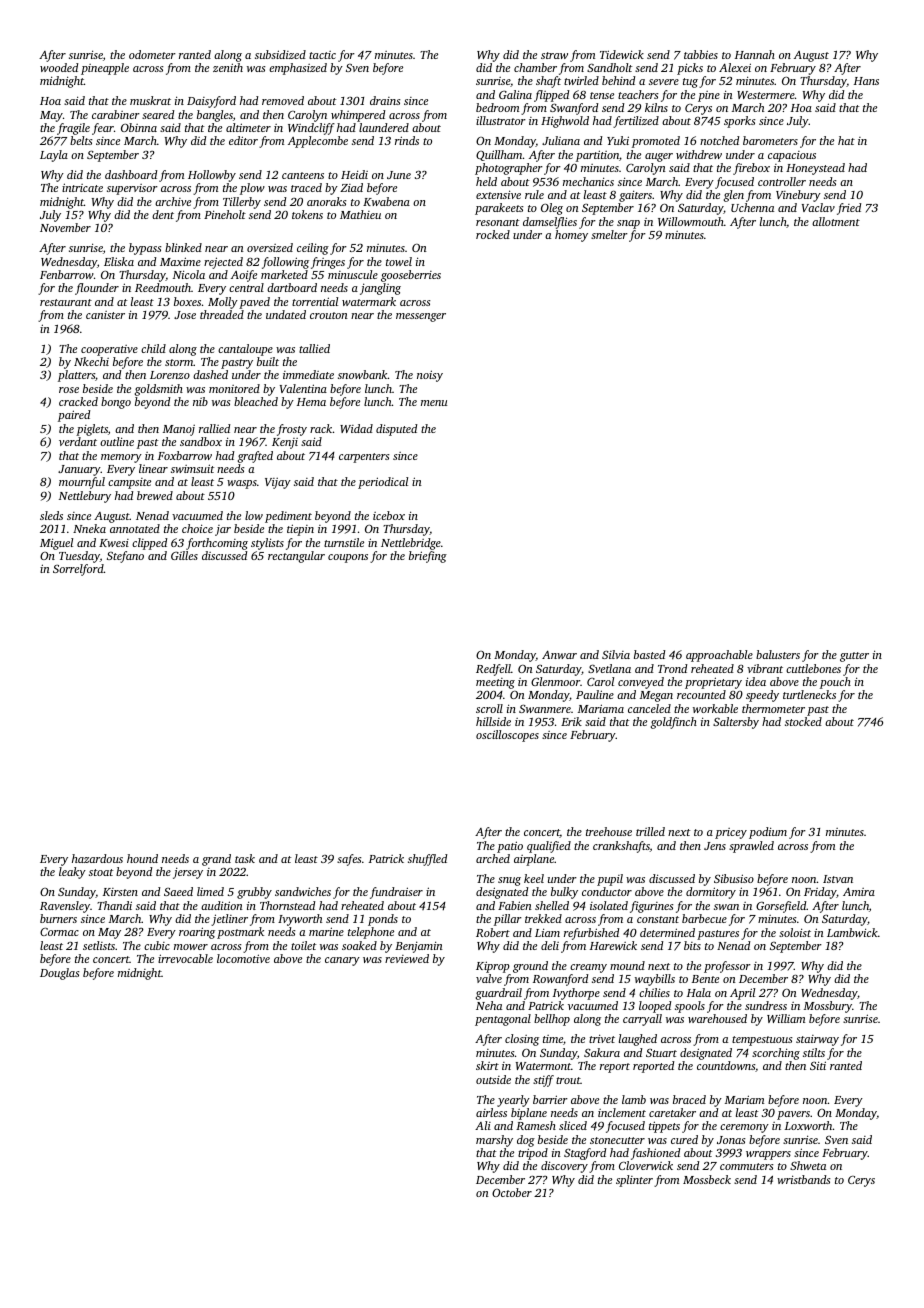  I want to click on treehouse, so click(609, 831).
